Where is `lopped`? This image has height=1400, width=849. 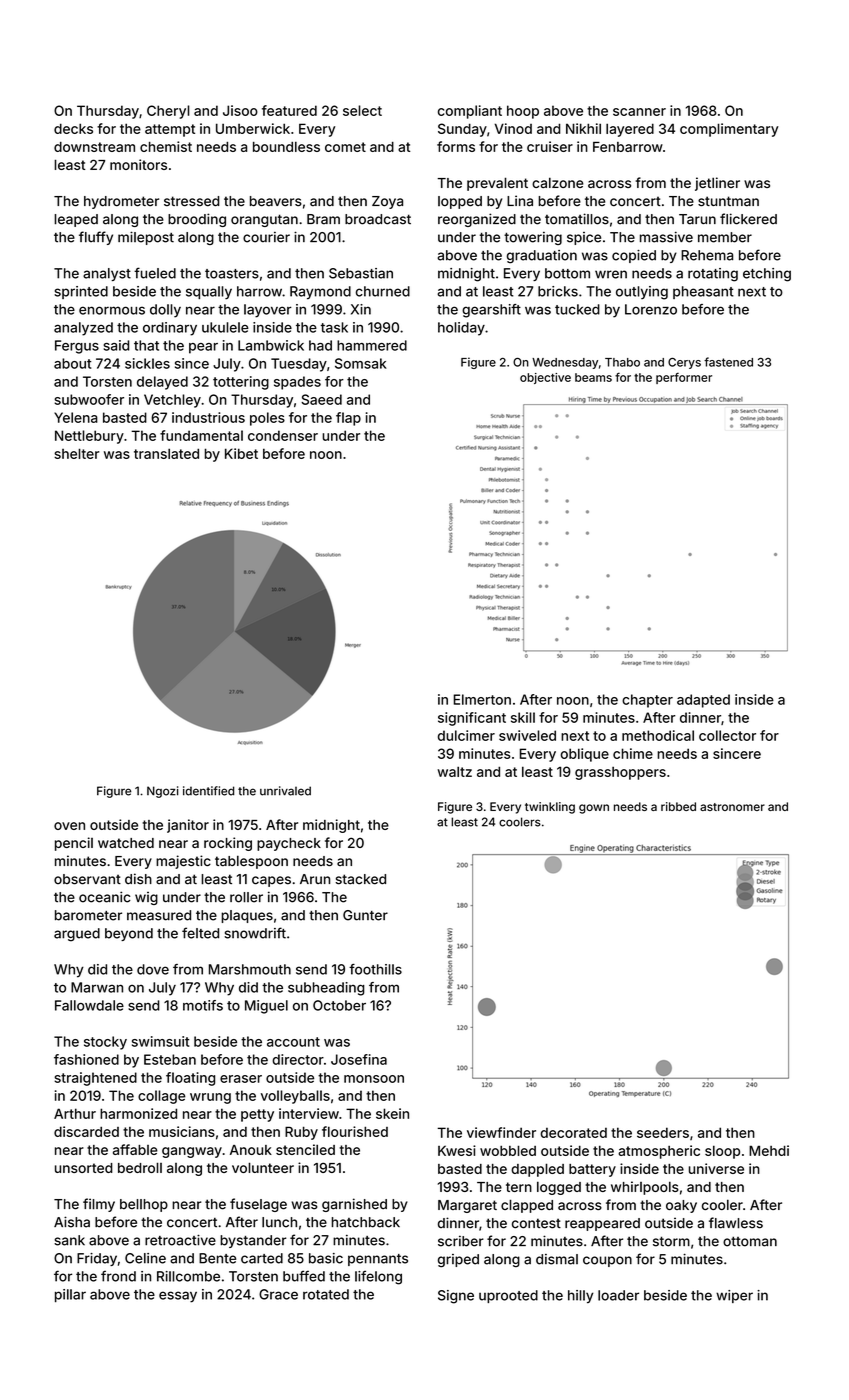 lopped is located at coordinates (460, 202).
